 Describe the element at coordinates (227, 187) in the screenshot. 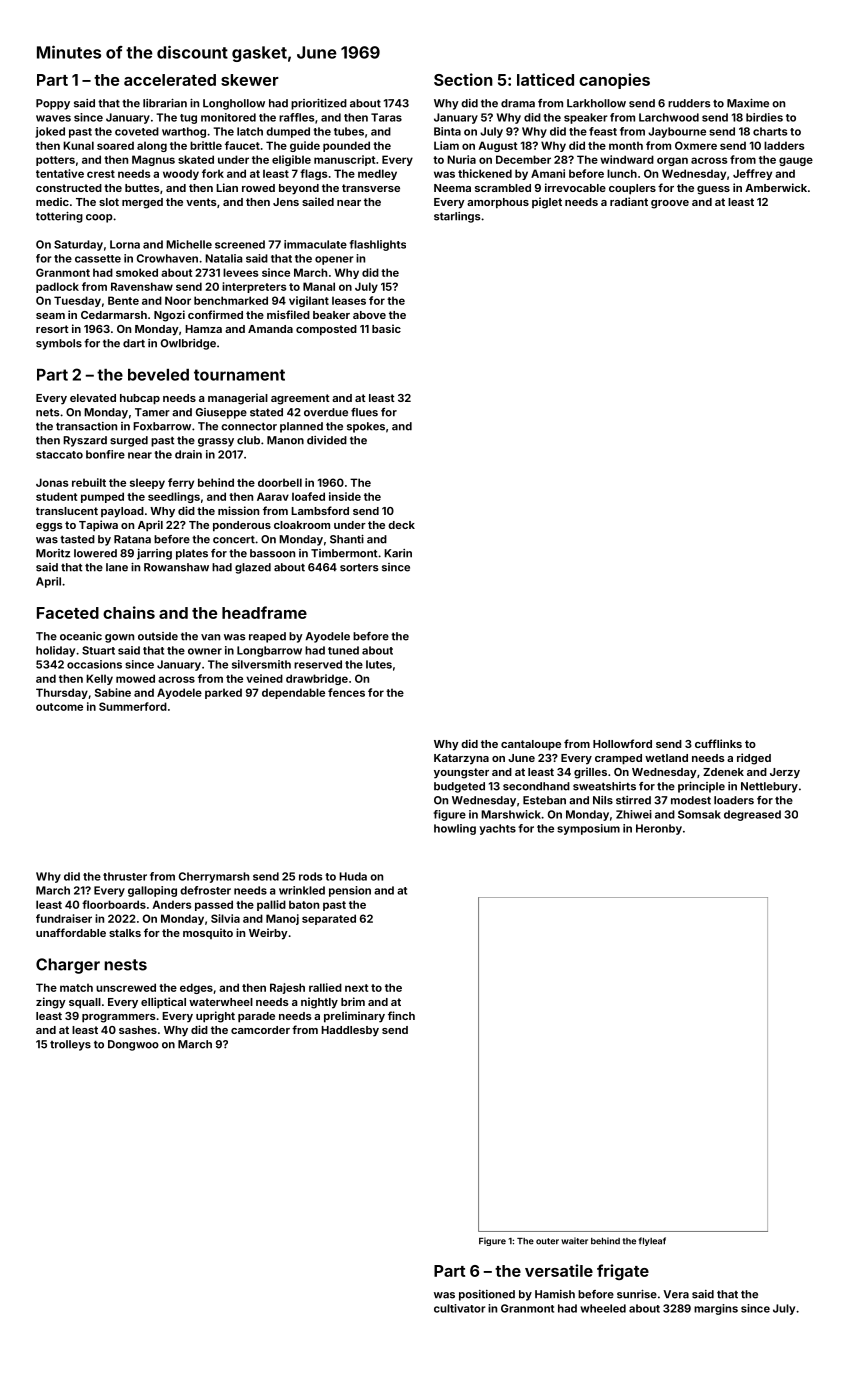

I see `Lian` at that location.
